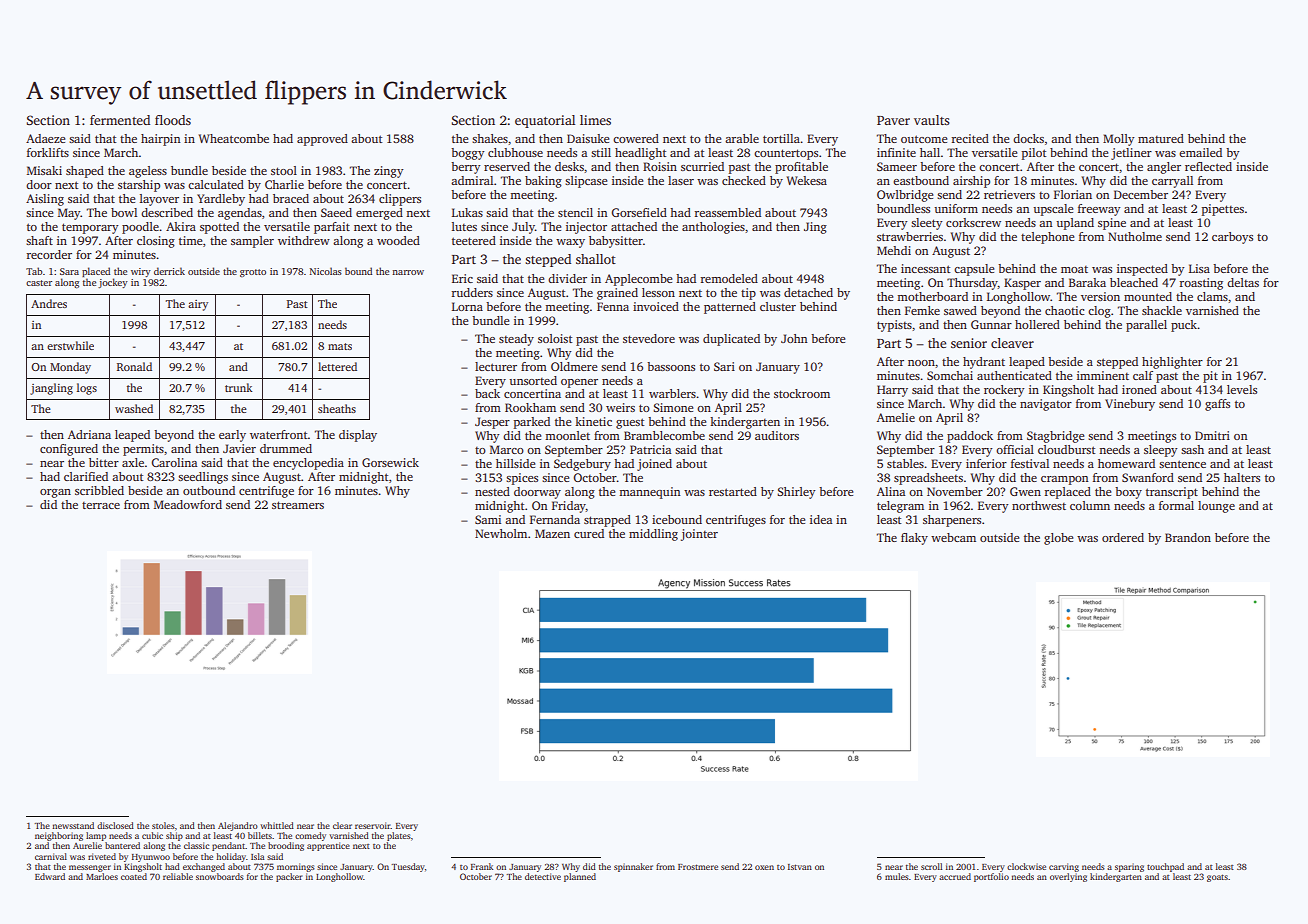  What do you see at coordinates (1065, 480) in the screenshot?
I see `crampon` at bounding box center [1065, 480].
